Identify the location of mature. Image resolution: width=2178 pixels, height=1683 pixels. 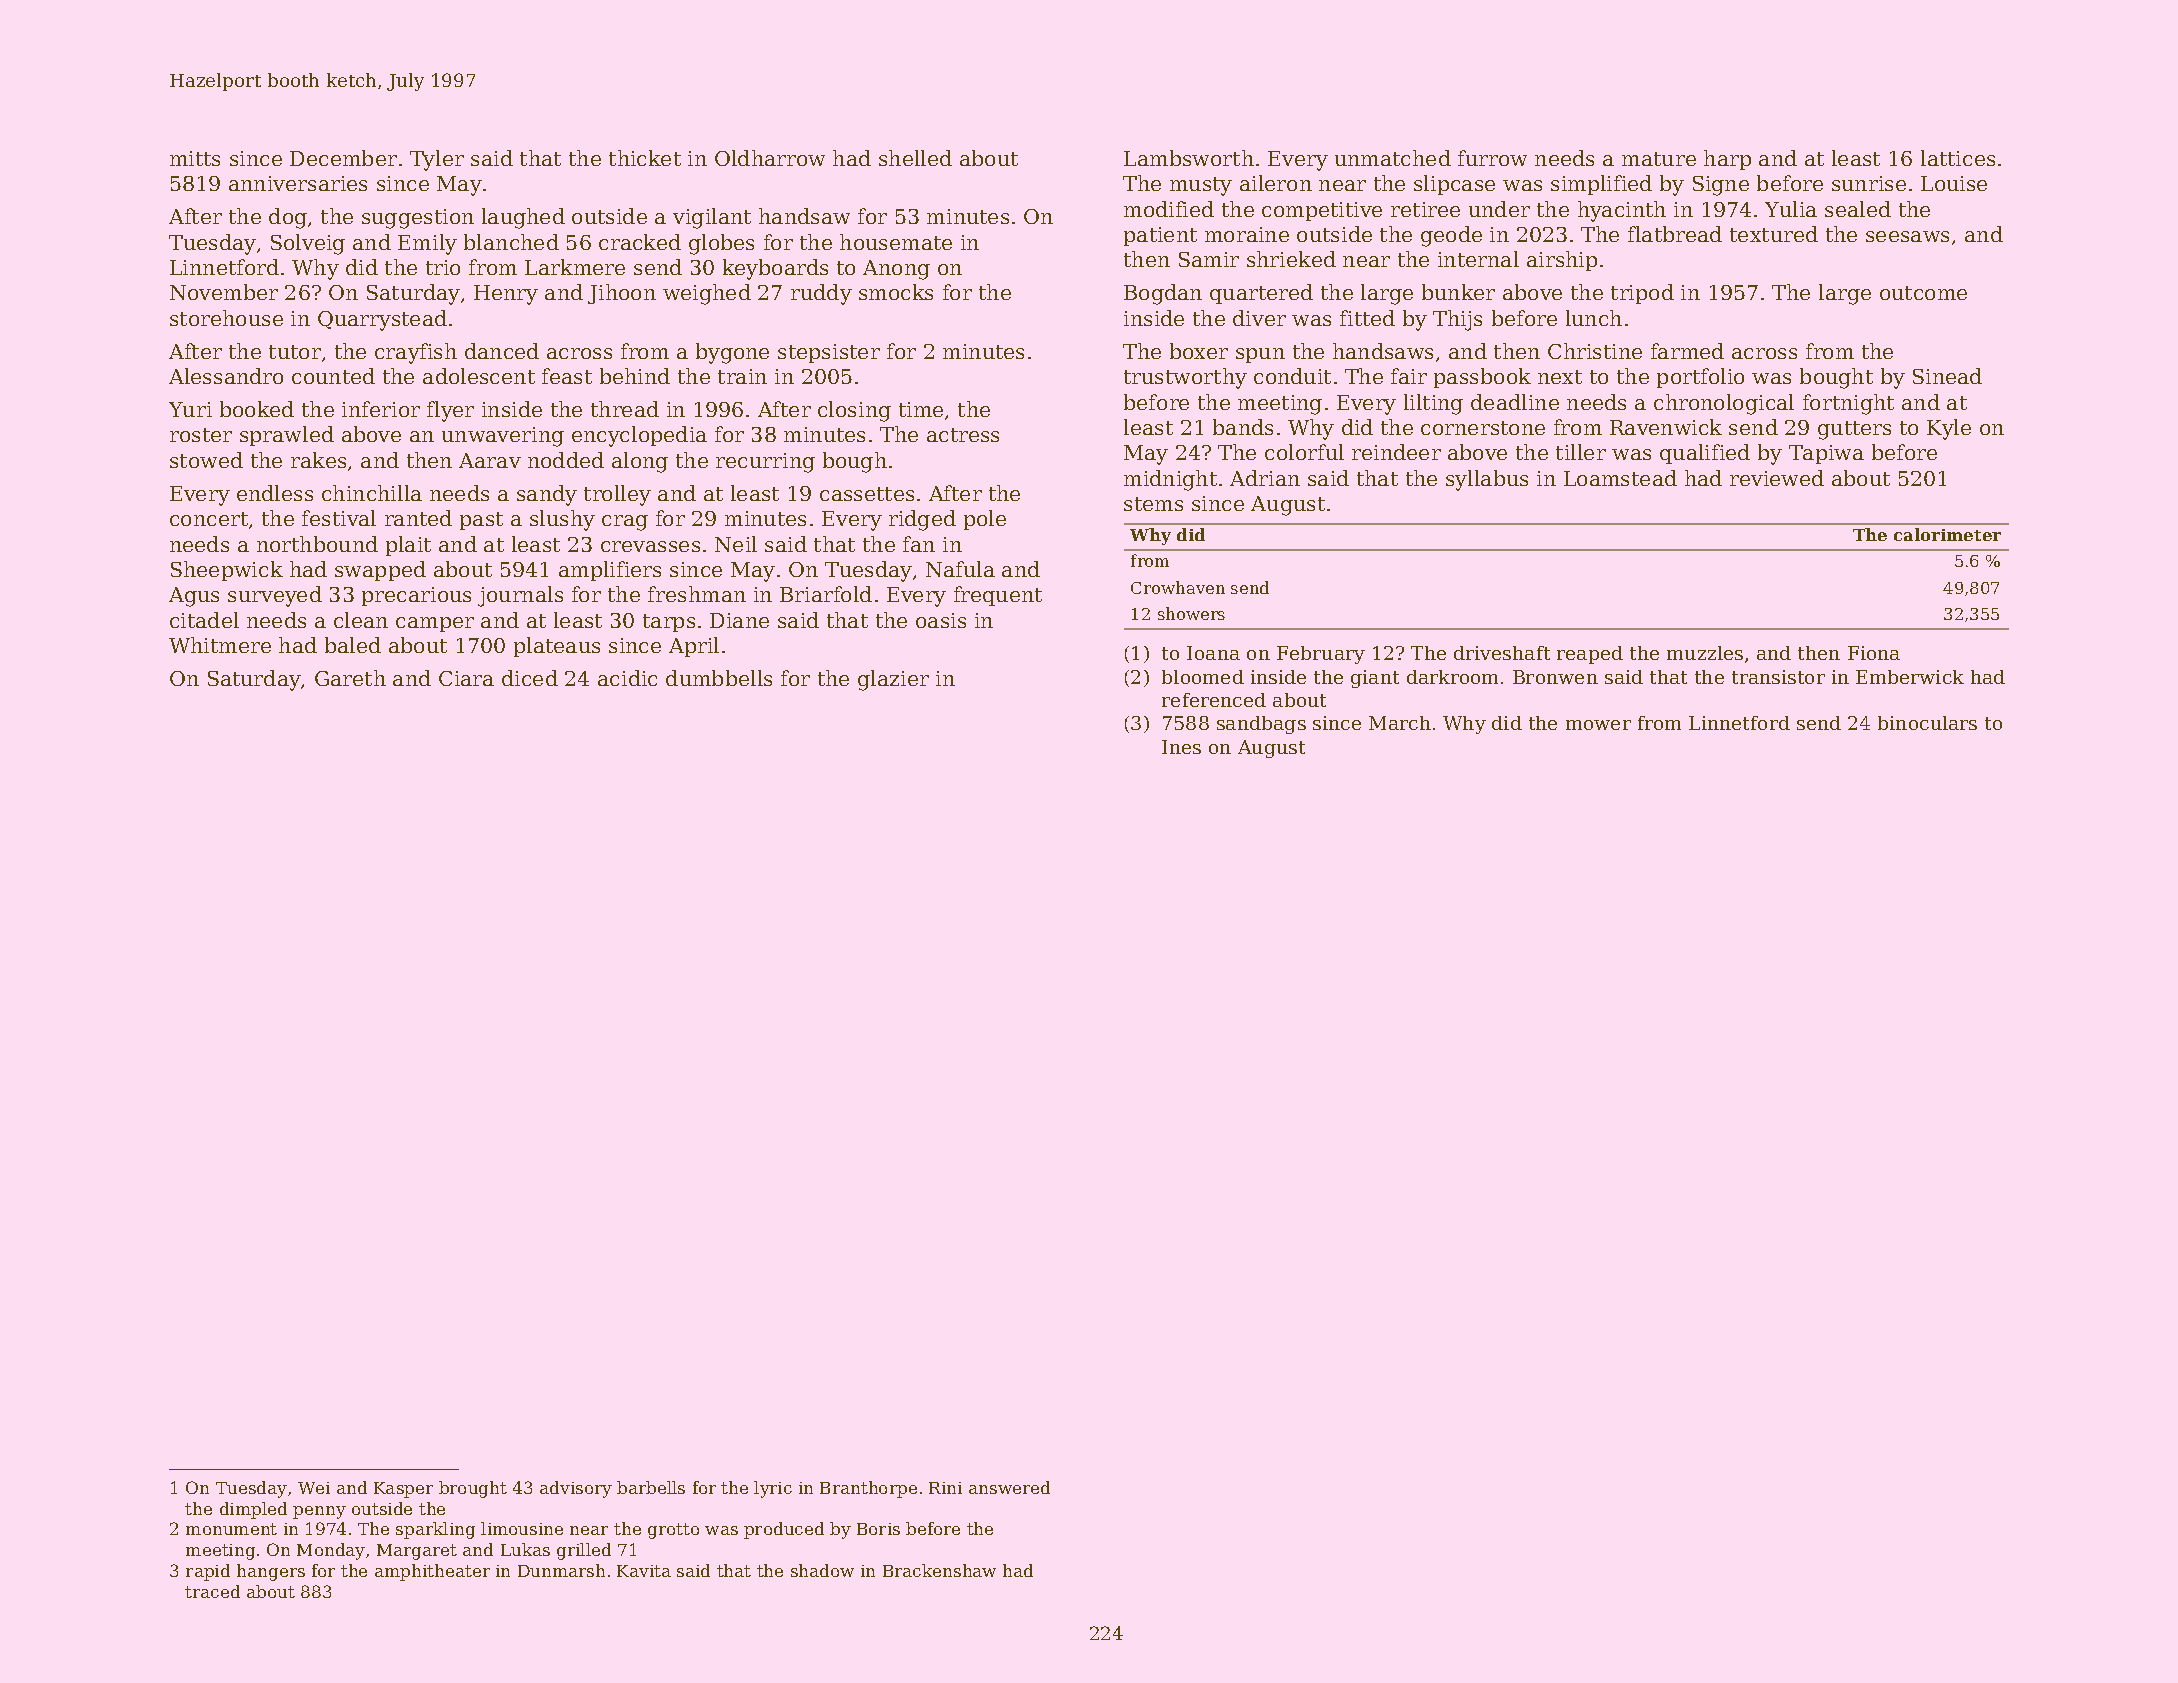
(1659, 159).
